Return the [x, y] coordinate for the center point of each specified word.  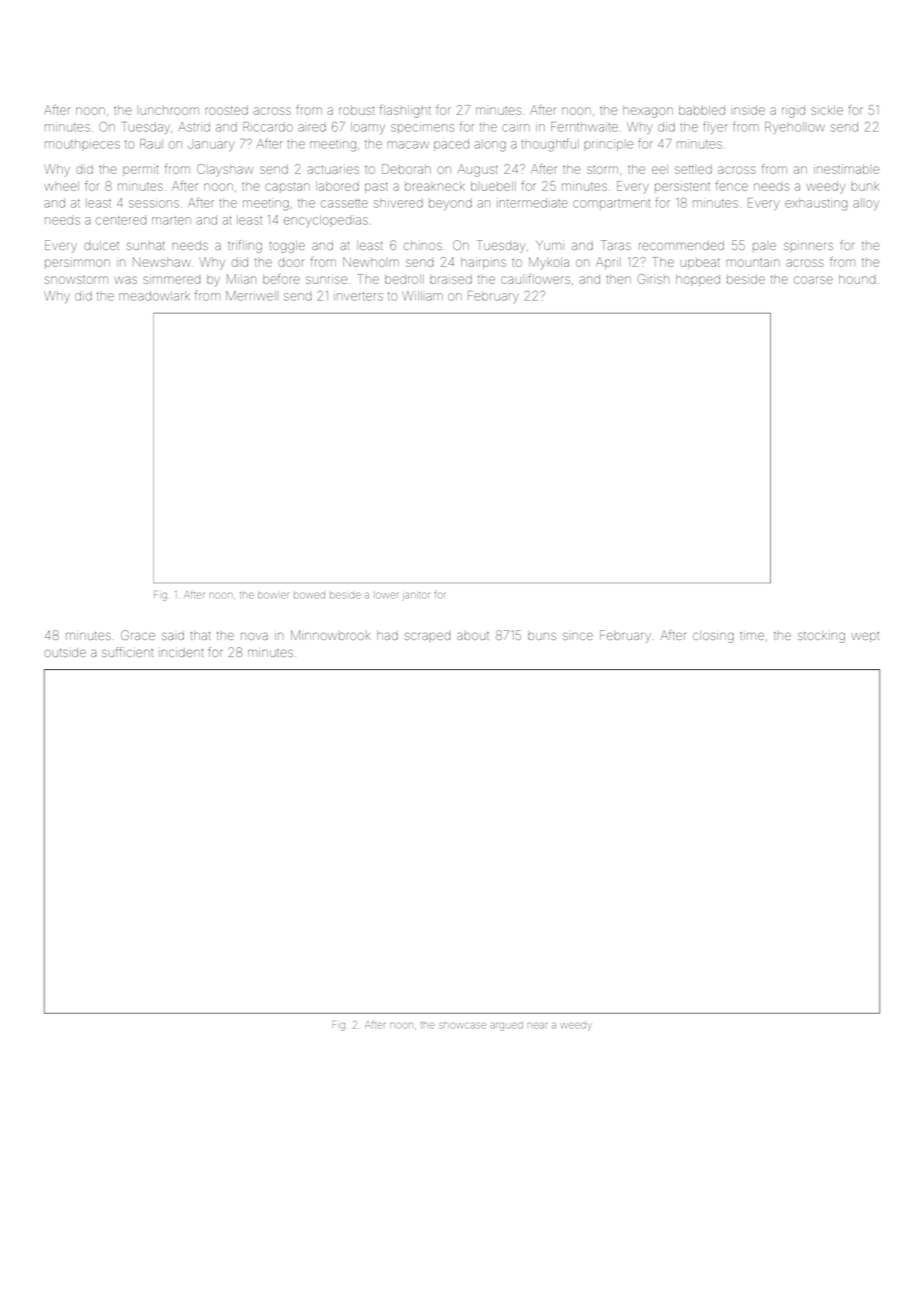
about [473, 636]
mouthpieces [82, 144]
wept [865, 637]
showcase [462, 1026]
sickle [827, 110]
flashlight [405, 111]
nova [254, 636]
